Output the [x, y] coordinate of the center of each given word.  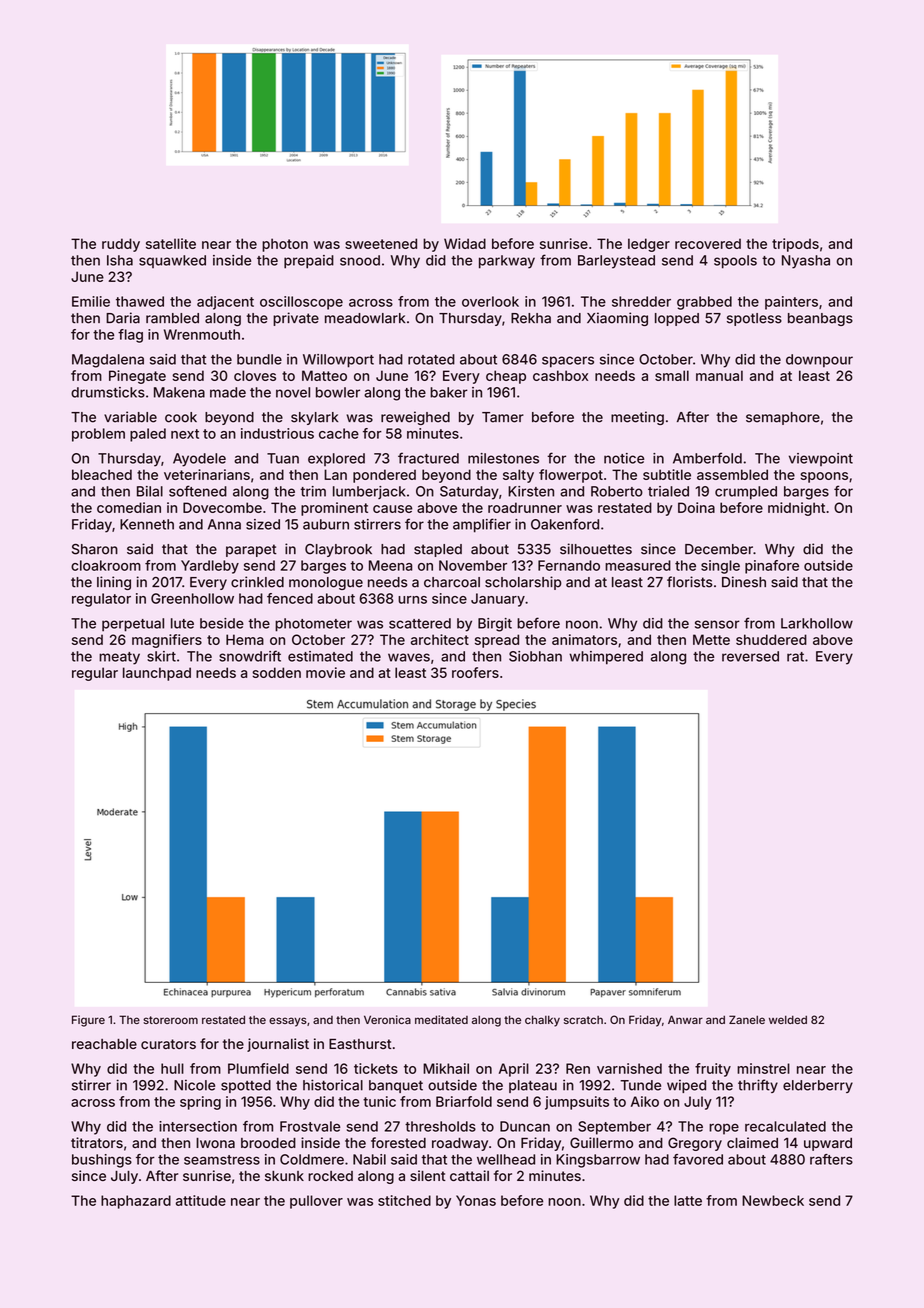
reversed [750, 656]
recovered [708, 244]
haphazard [136, 1202]
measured [638, 565]
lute [182, 623]
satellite [171, 243]
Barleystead [616, 262]
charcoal [452, 582]
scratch [583, 1020]
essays [288, 1022]
